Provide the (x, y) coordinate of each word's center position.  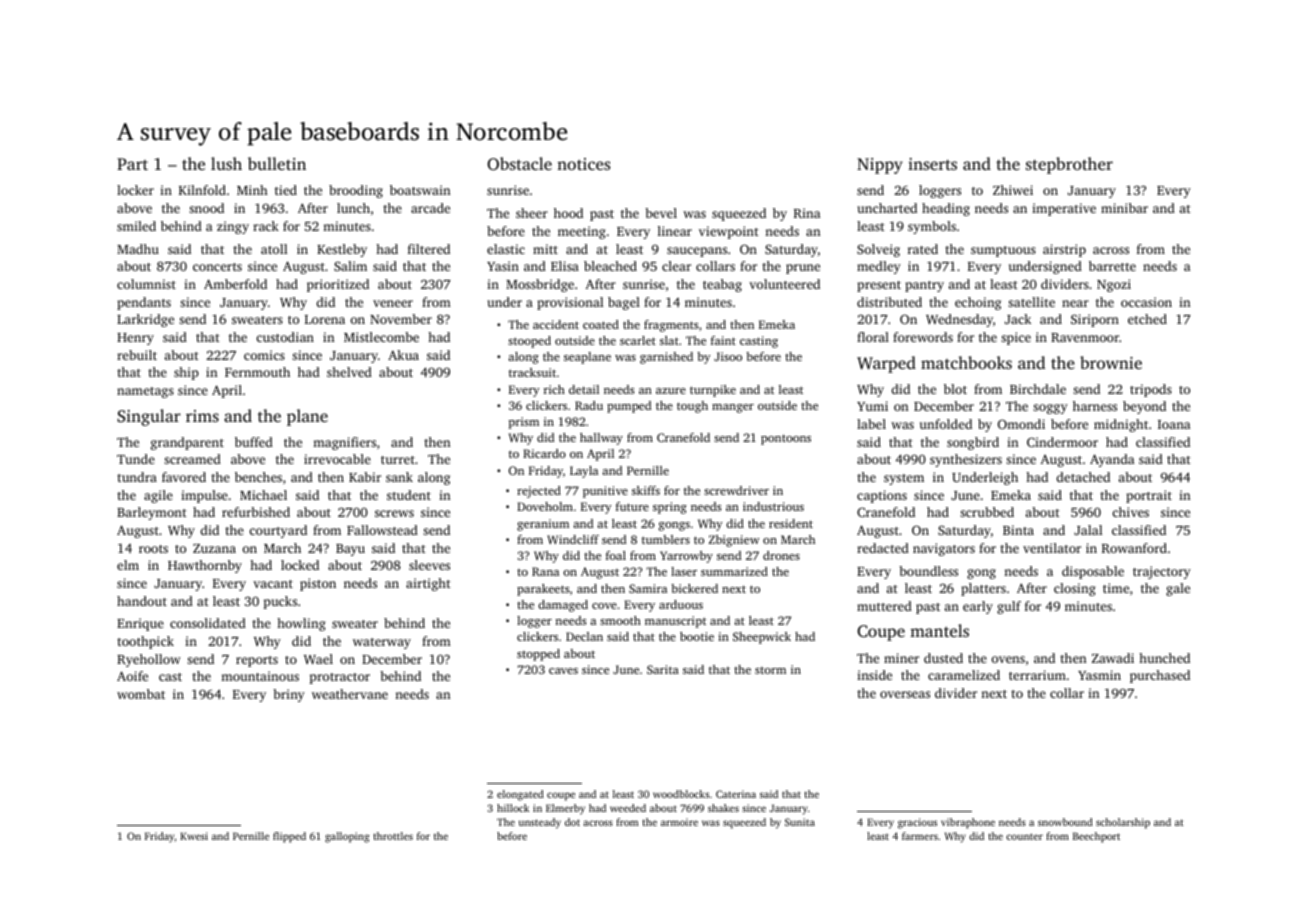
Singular (149, 417)
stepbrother (1069, 165)
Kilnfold (202, 190)
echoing (978, 303)
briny (289, 695)
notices (583, 164)
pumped (629, 407)
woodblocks (681, 794)
